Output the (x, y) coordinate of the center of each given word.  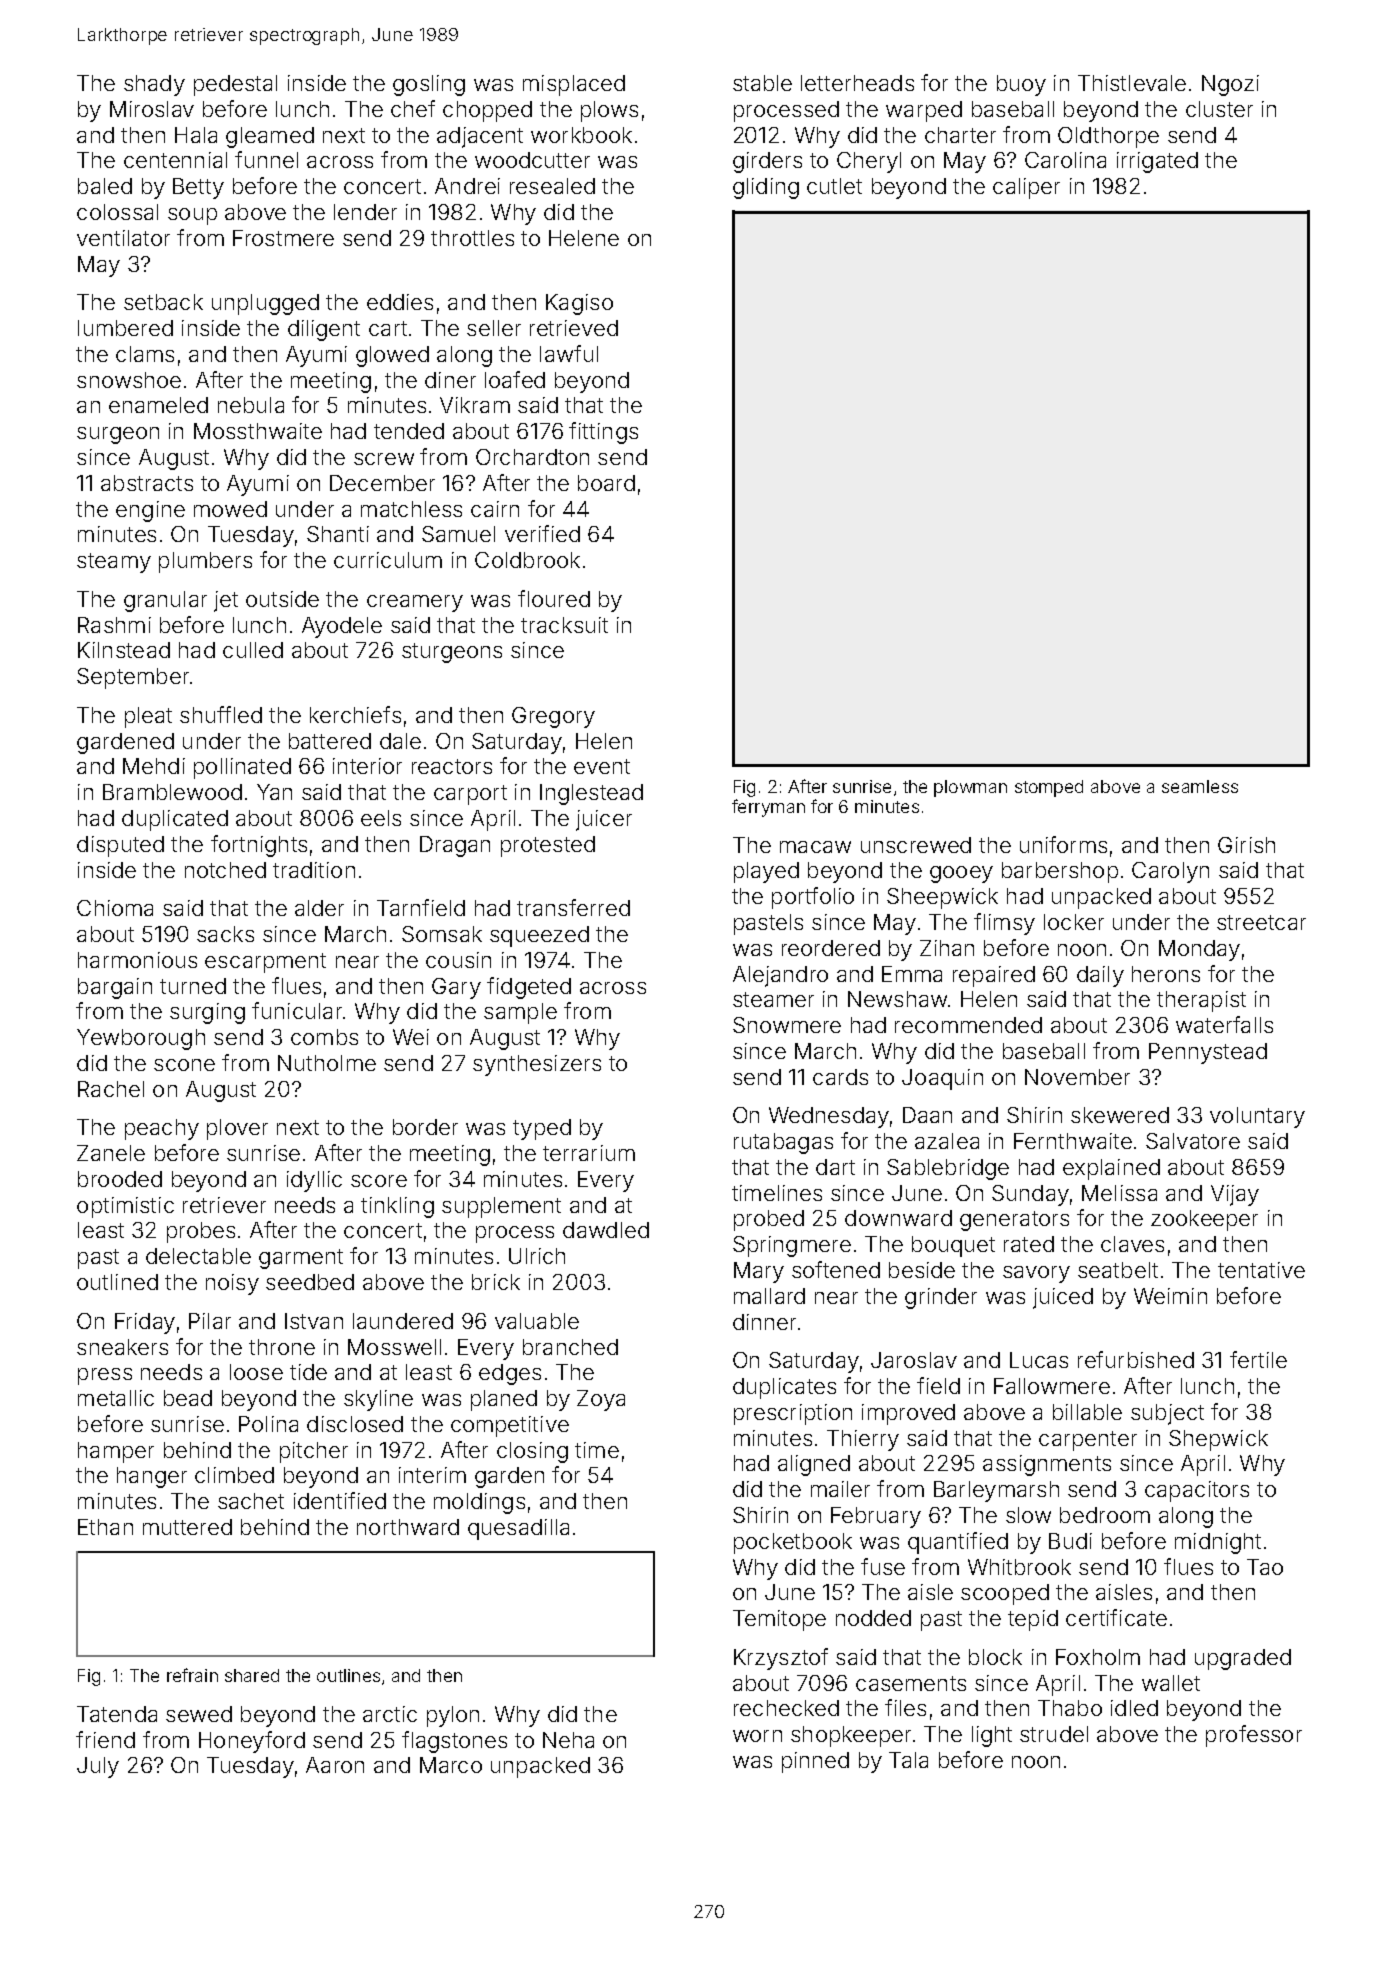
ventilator (123, 238)
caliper (1026, 188)
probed (769, 1220)
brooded (120, 1179)
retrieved (574, 328)
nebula (251, 405)
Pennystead (1208, 1053)
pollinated (242, 768)
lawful (569, 353)
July (98, 1767)
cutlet (834, 186)
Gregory (553, 717)
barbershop (1060, 872)
